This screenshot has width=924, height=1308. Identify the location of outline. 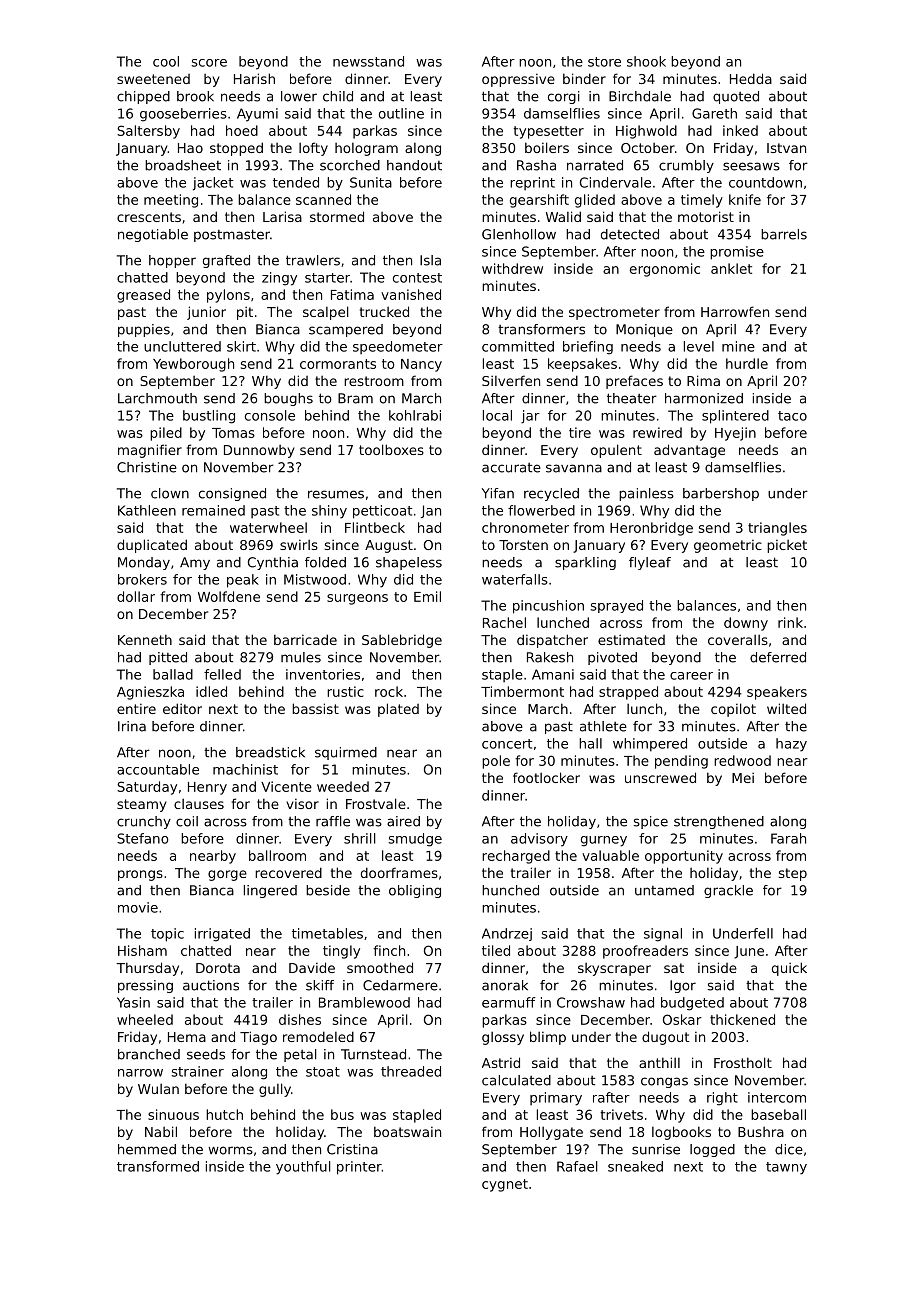
(401, 113).
